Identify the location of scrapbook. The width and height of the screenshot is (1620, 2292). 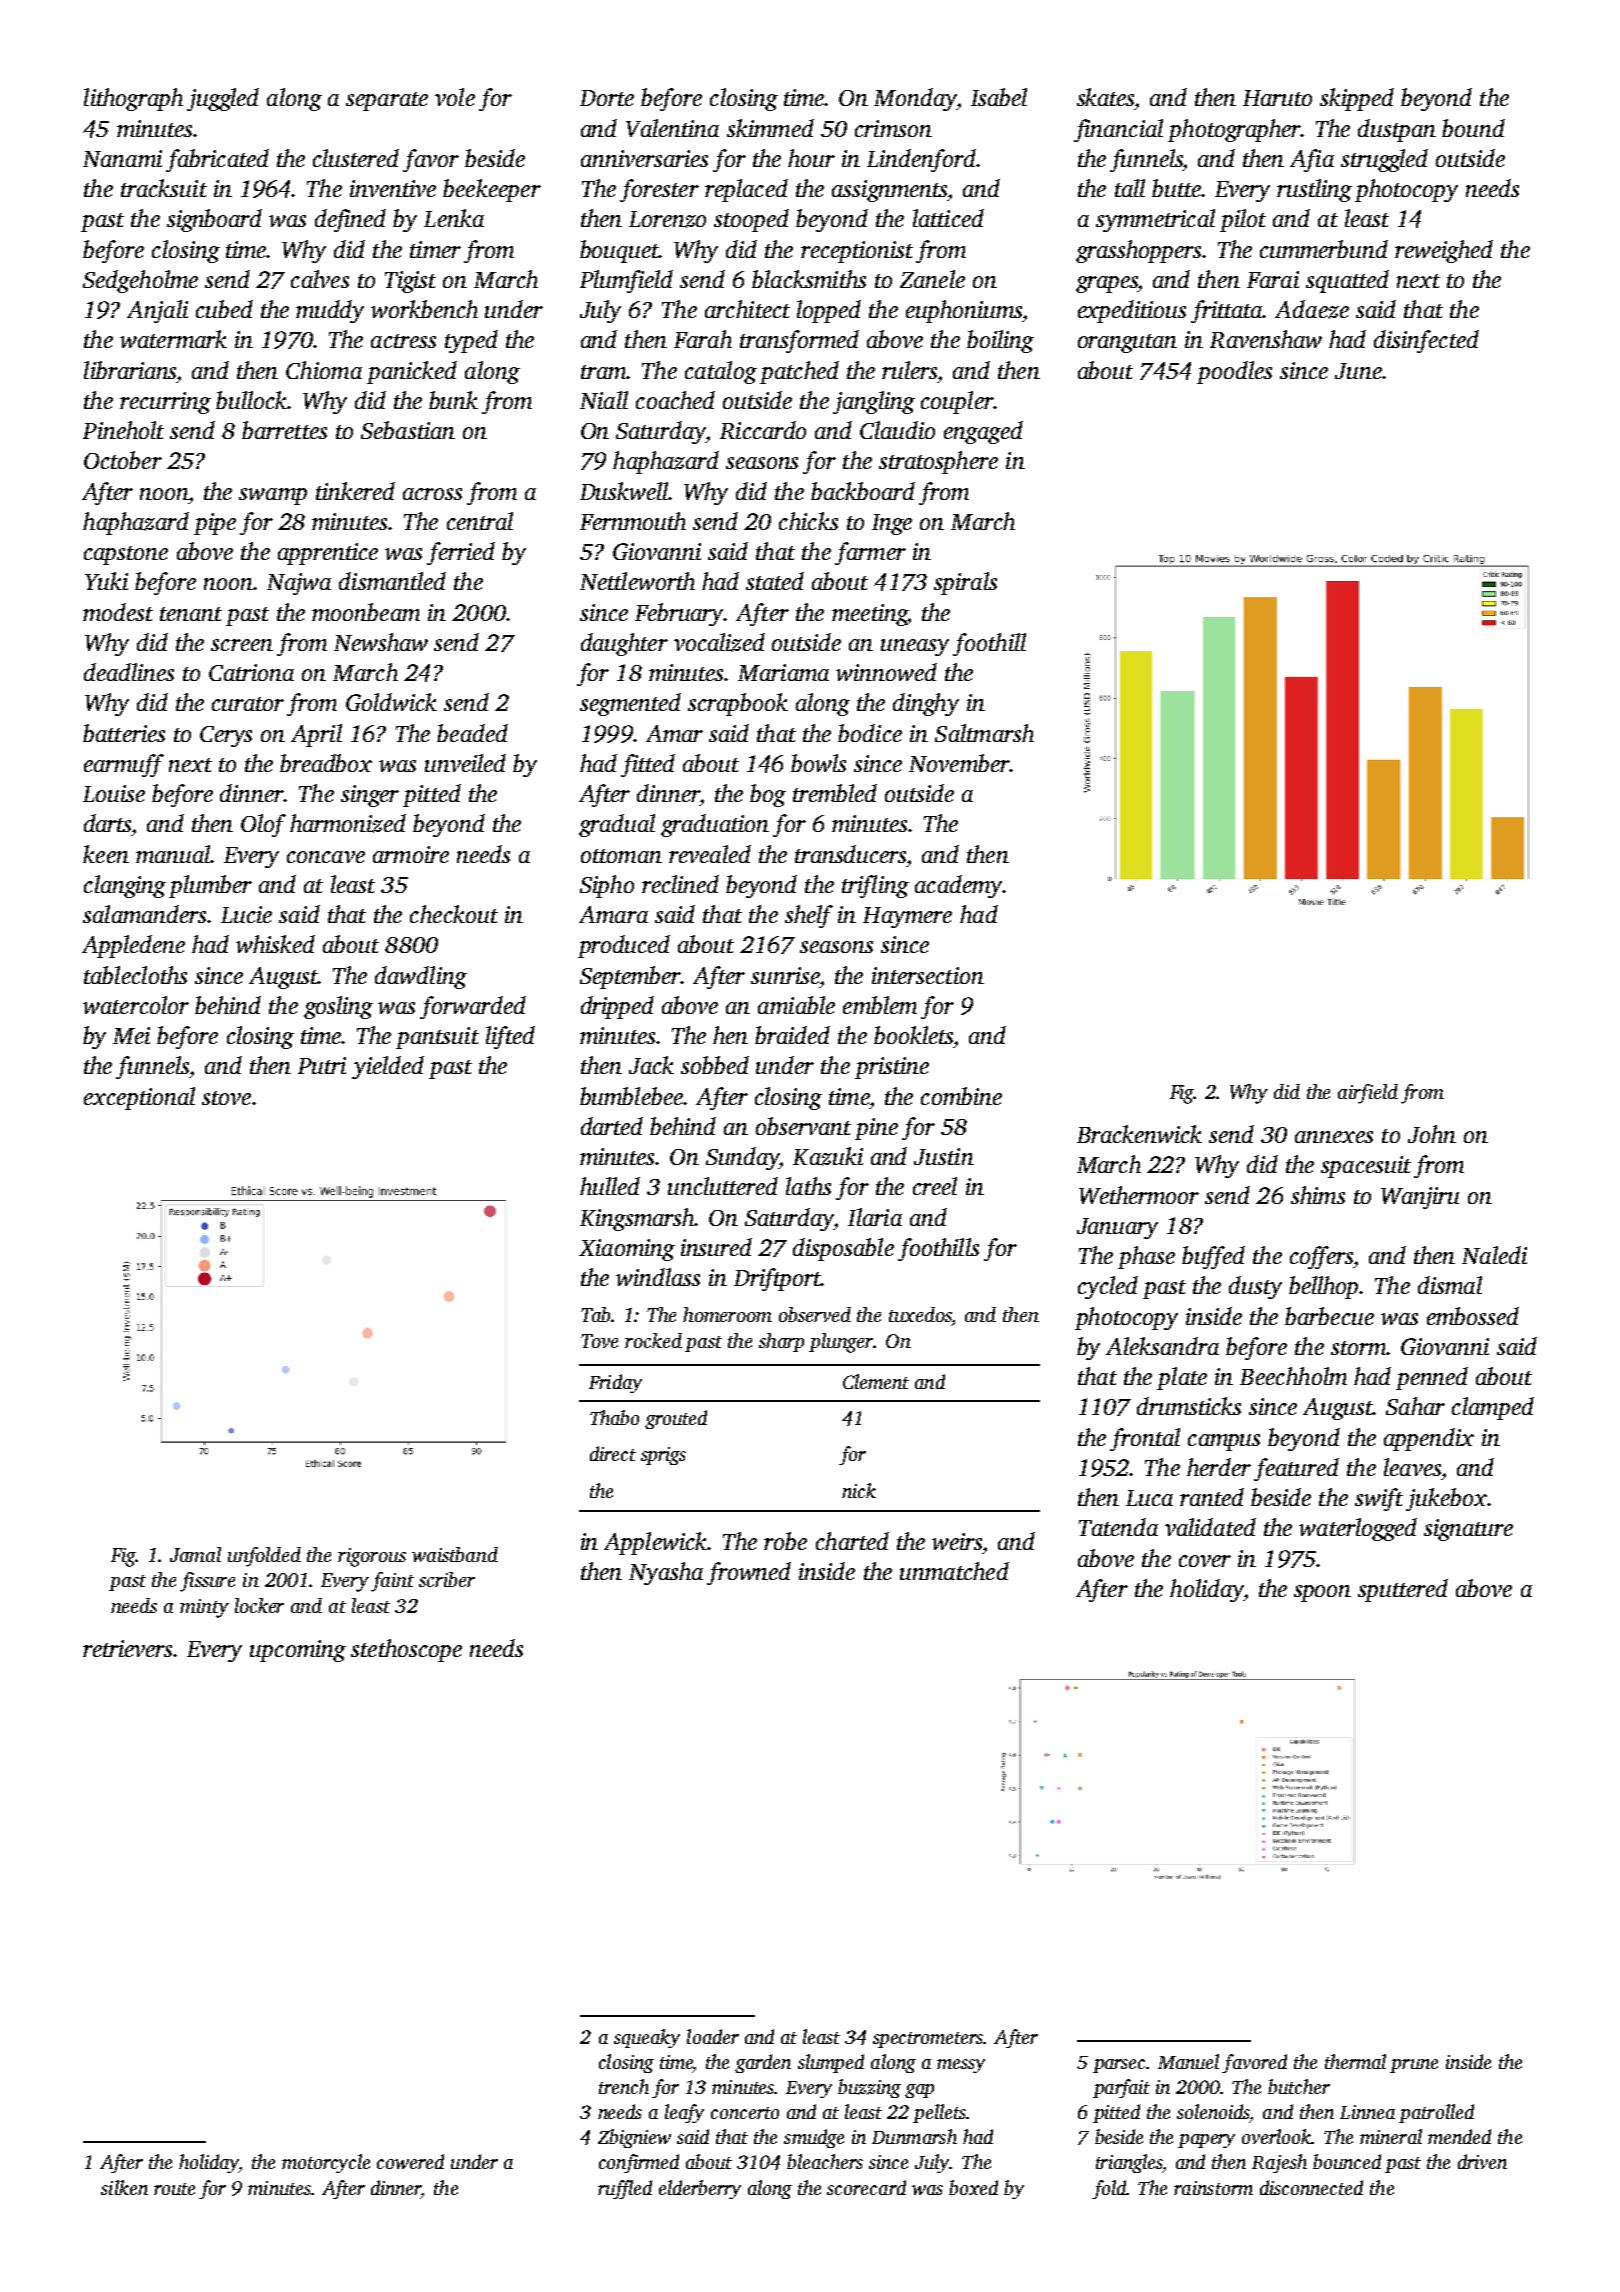
(738, 704).
